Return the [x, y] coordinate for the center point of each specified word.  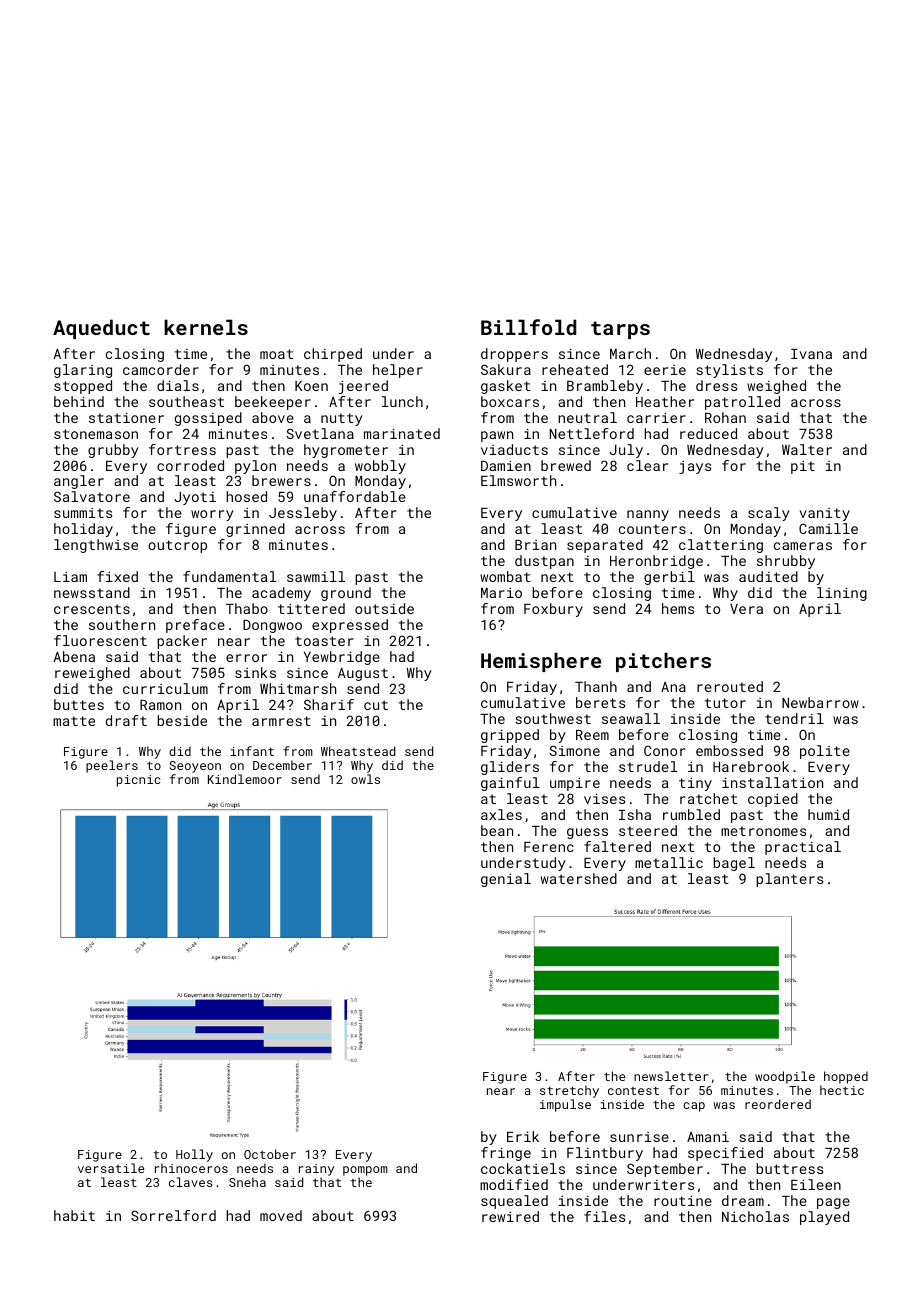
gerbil [669, 578]
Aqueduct [101, 329]
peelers [112, 766]
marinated [402, 433]
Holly [194, 1155]
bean [497, 830]
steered [648, 830]
